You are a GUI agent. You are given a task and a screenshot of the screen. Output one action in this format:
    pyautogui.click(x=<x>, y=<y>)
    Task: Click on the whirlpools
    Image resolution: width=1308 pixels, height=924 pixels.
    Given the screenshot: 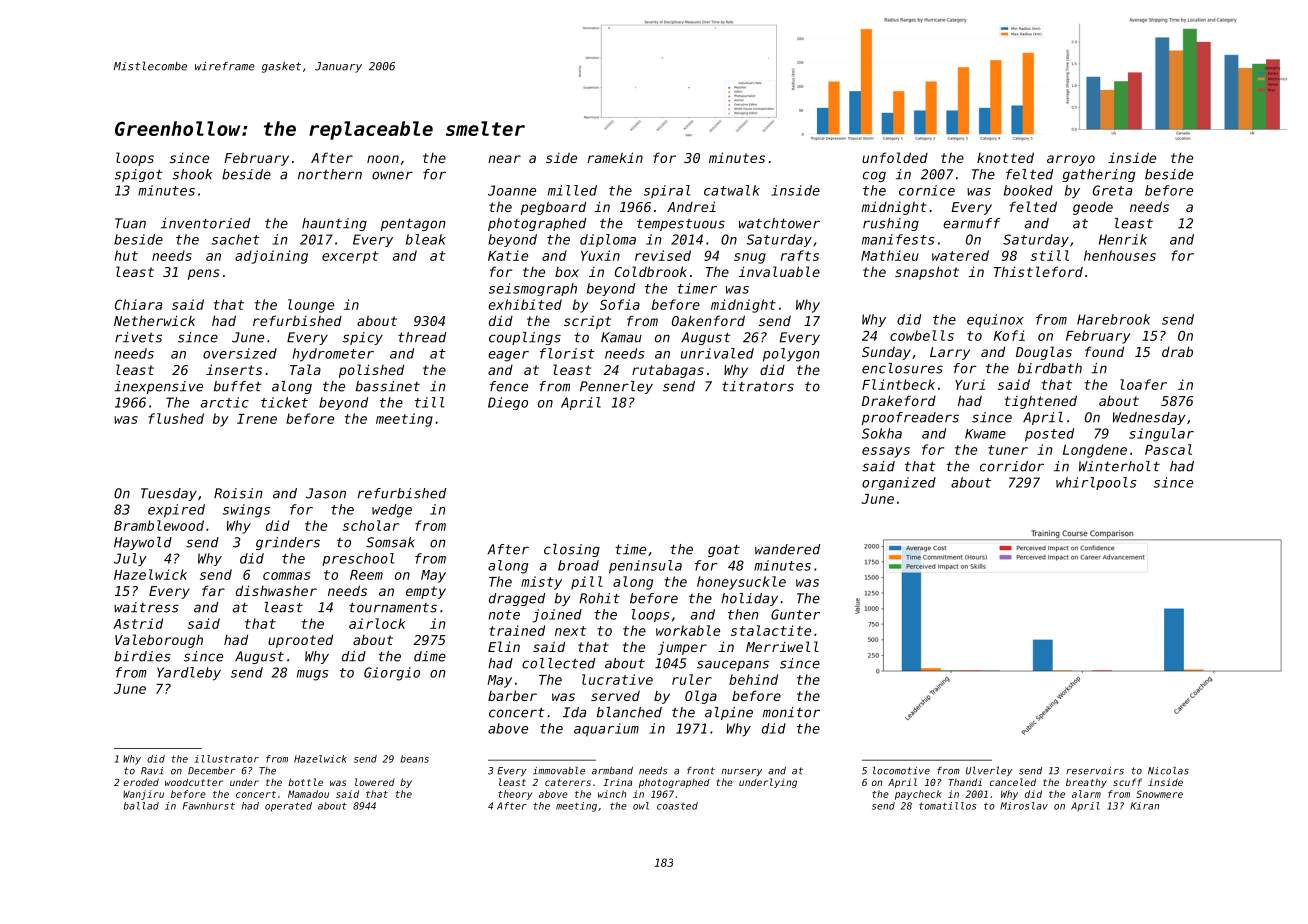 What is the action you would take?
    pyautogui.click(x=1096, y=483)
